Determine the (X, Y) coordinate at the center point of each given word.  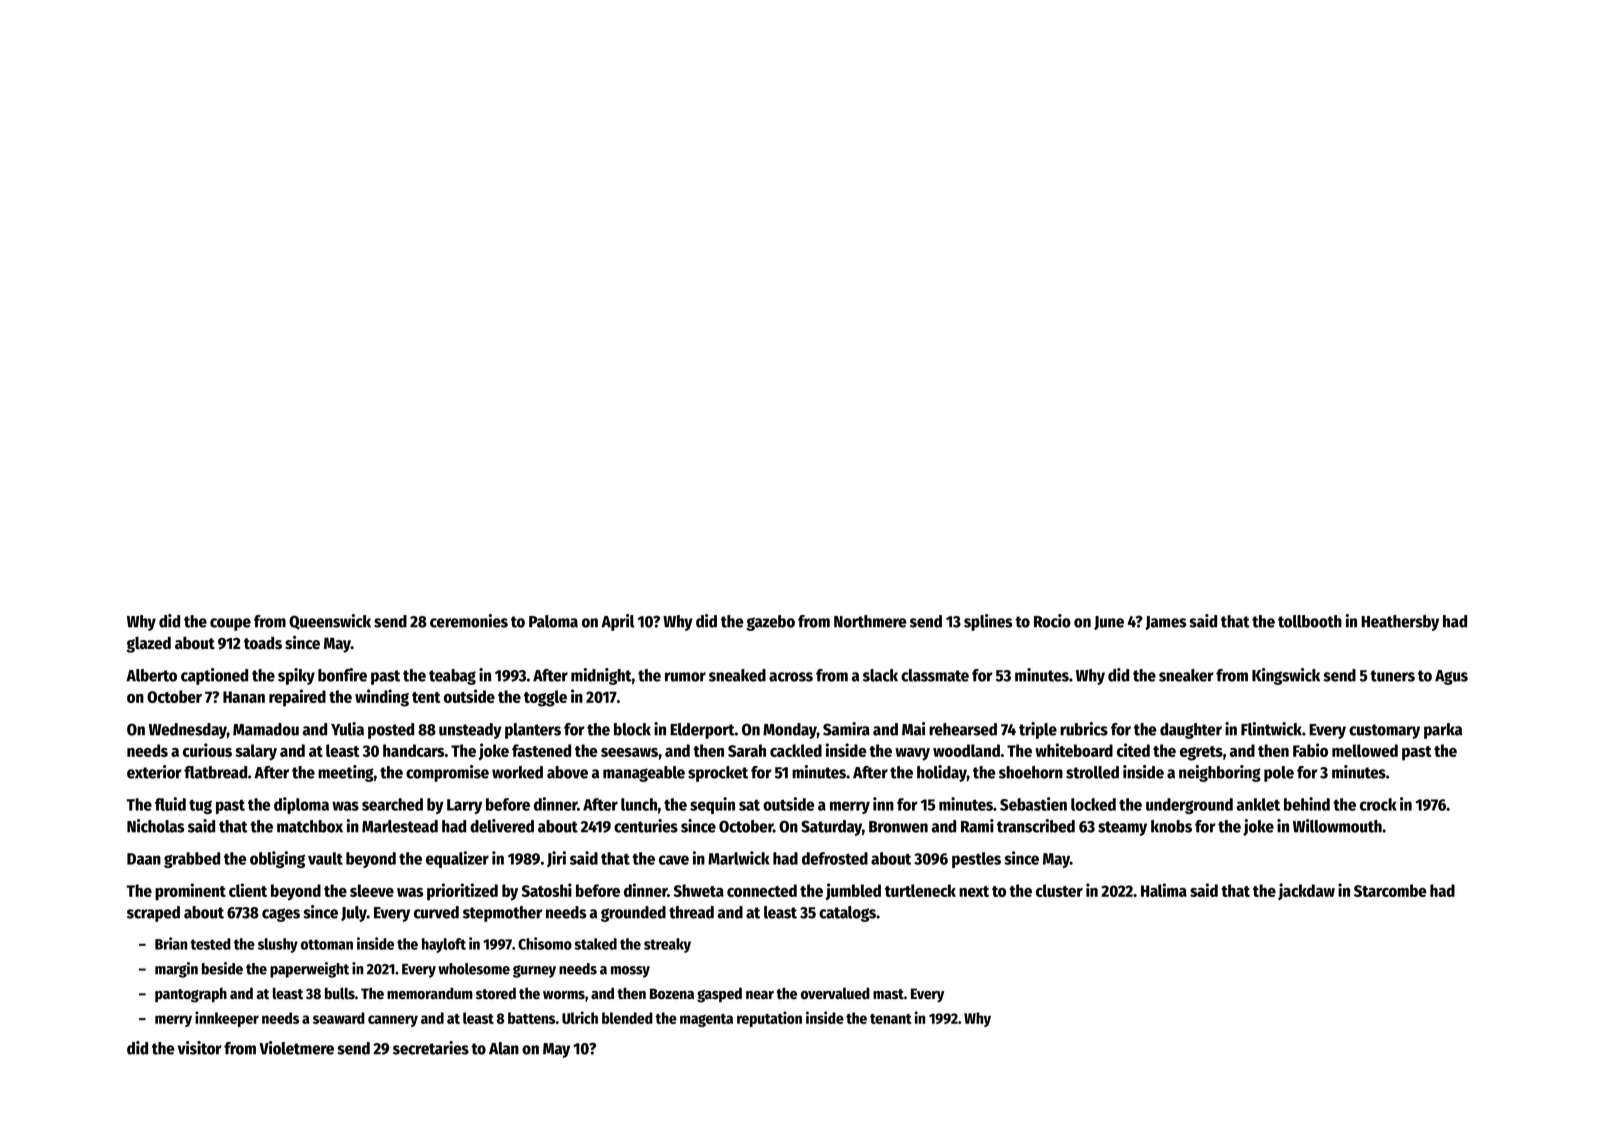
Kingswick (1286, 676)
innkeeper (227, 1019)
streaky (667, 945)
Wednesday (188, 731)
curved (436, 912)
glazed (148, 644)
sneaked (737, 675)
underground (1189, 806)
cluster (1059, 890)
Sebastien (1033, 804)
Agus (1451, 677)
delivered (502, 826)
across (791, 677)
